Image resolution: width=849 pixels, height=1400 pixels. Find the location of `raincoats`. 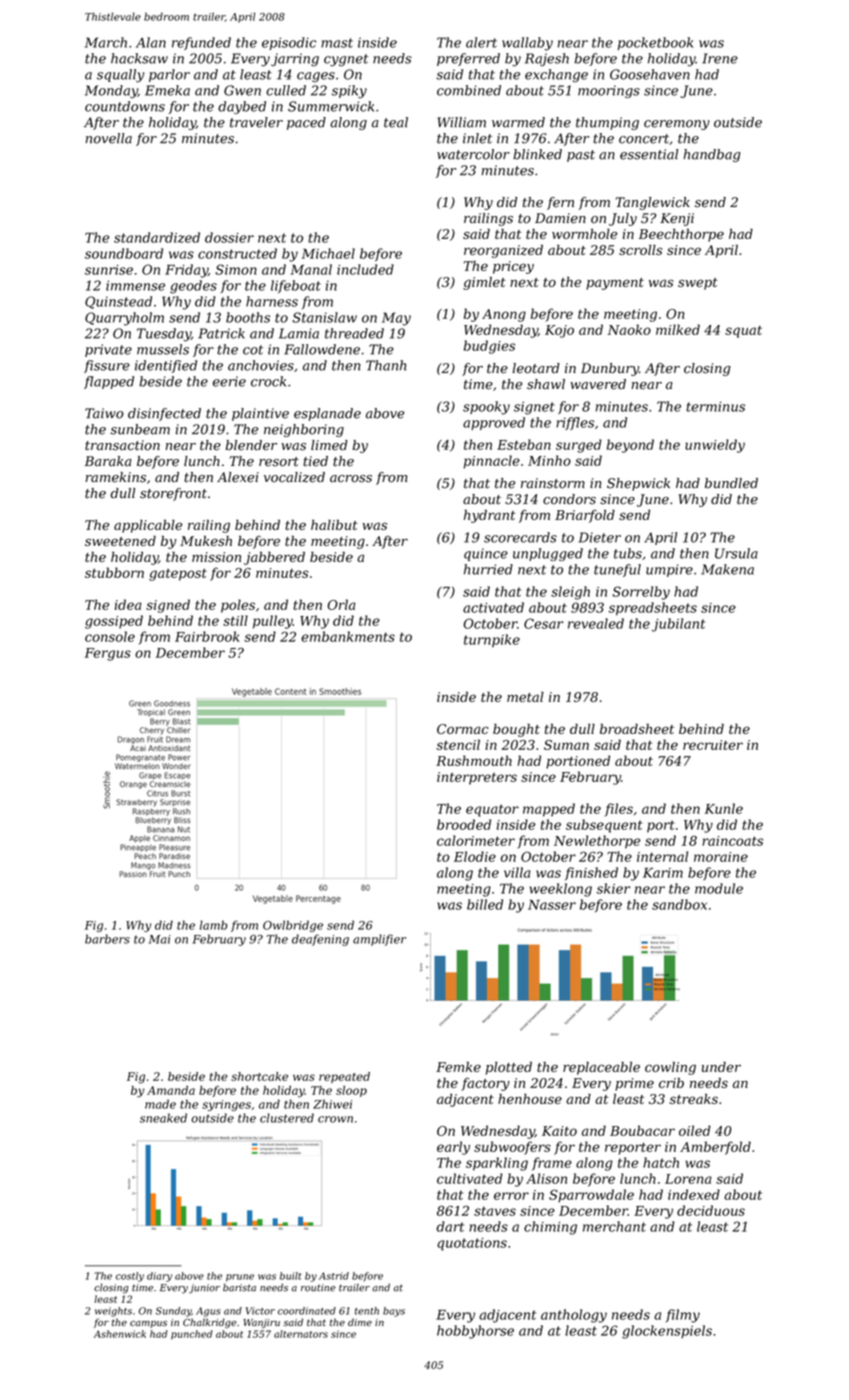

raincoats is located at coordinates (732, 841).
